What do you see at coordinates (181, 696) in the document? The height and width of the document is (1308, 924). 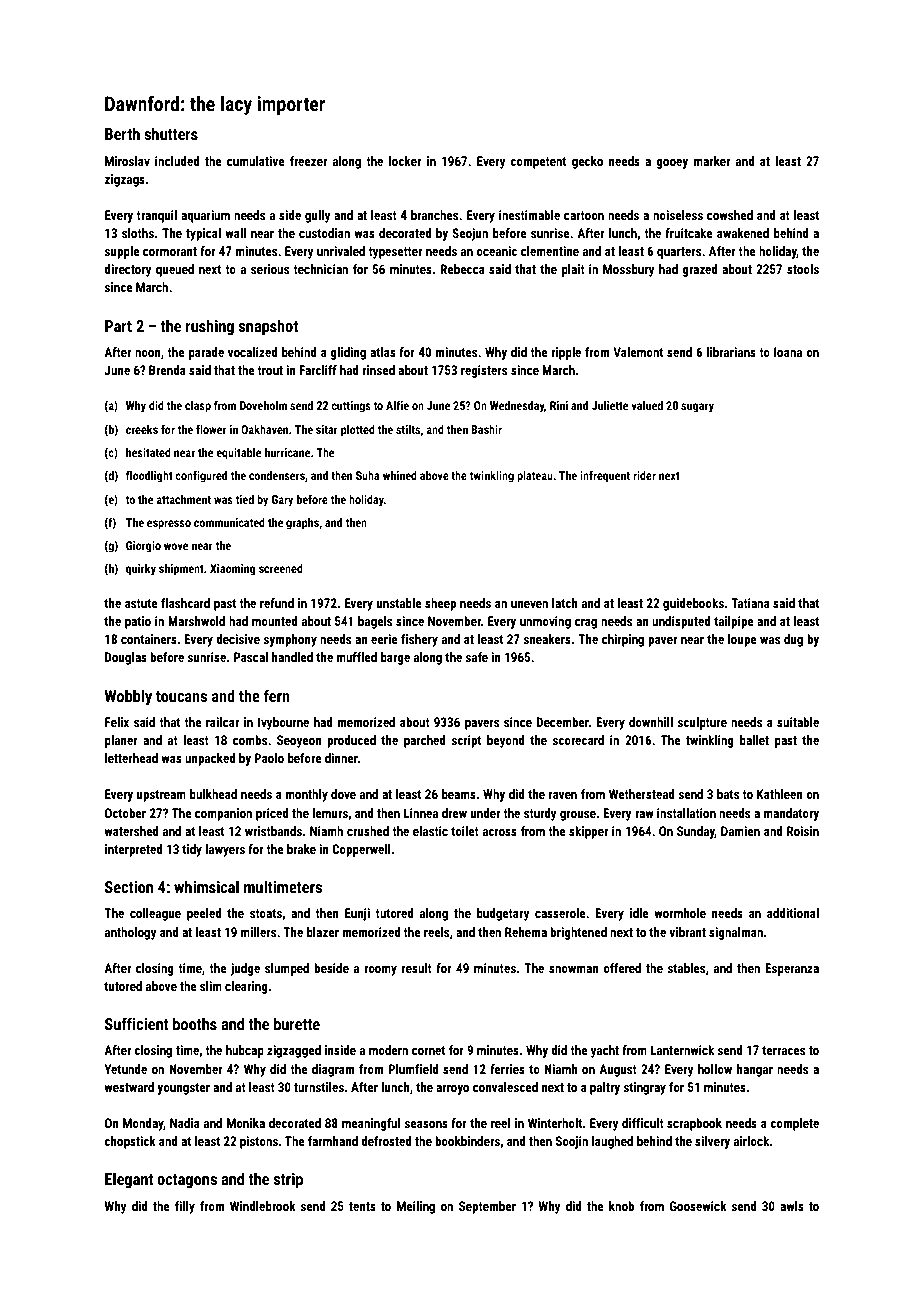 I see `toucans` at bounding box center [181, 696].
